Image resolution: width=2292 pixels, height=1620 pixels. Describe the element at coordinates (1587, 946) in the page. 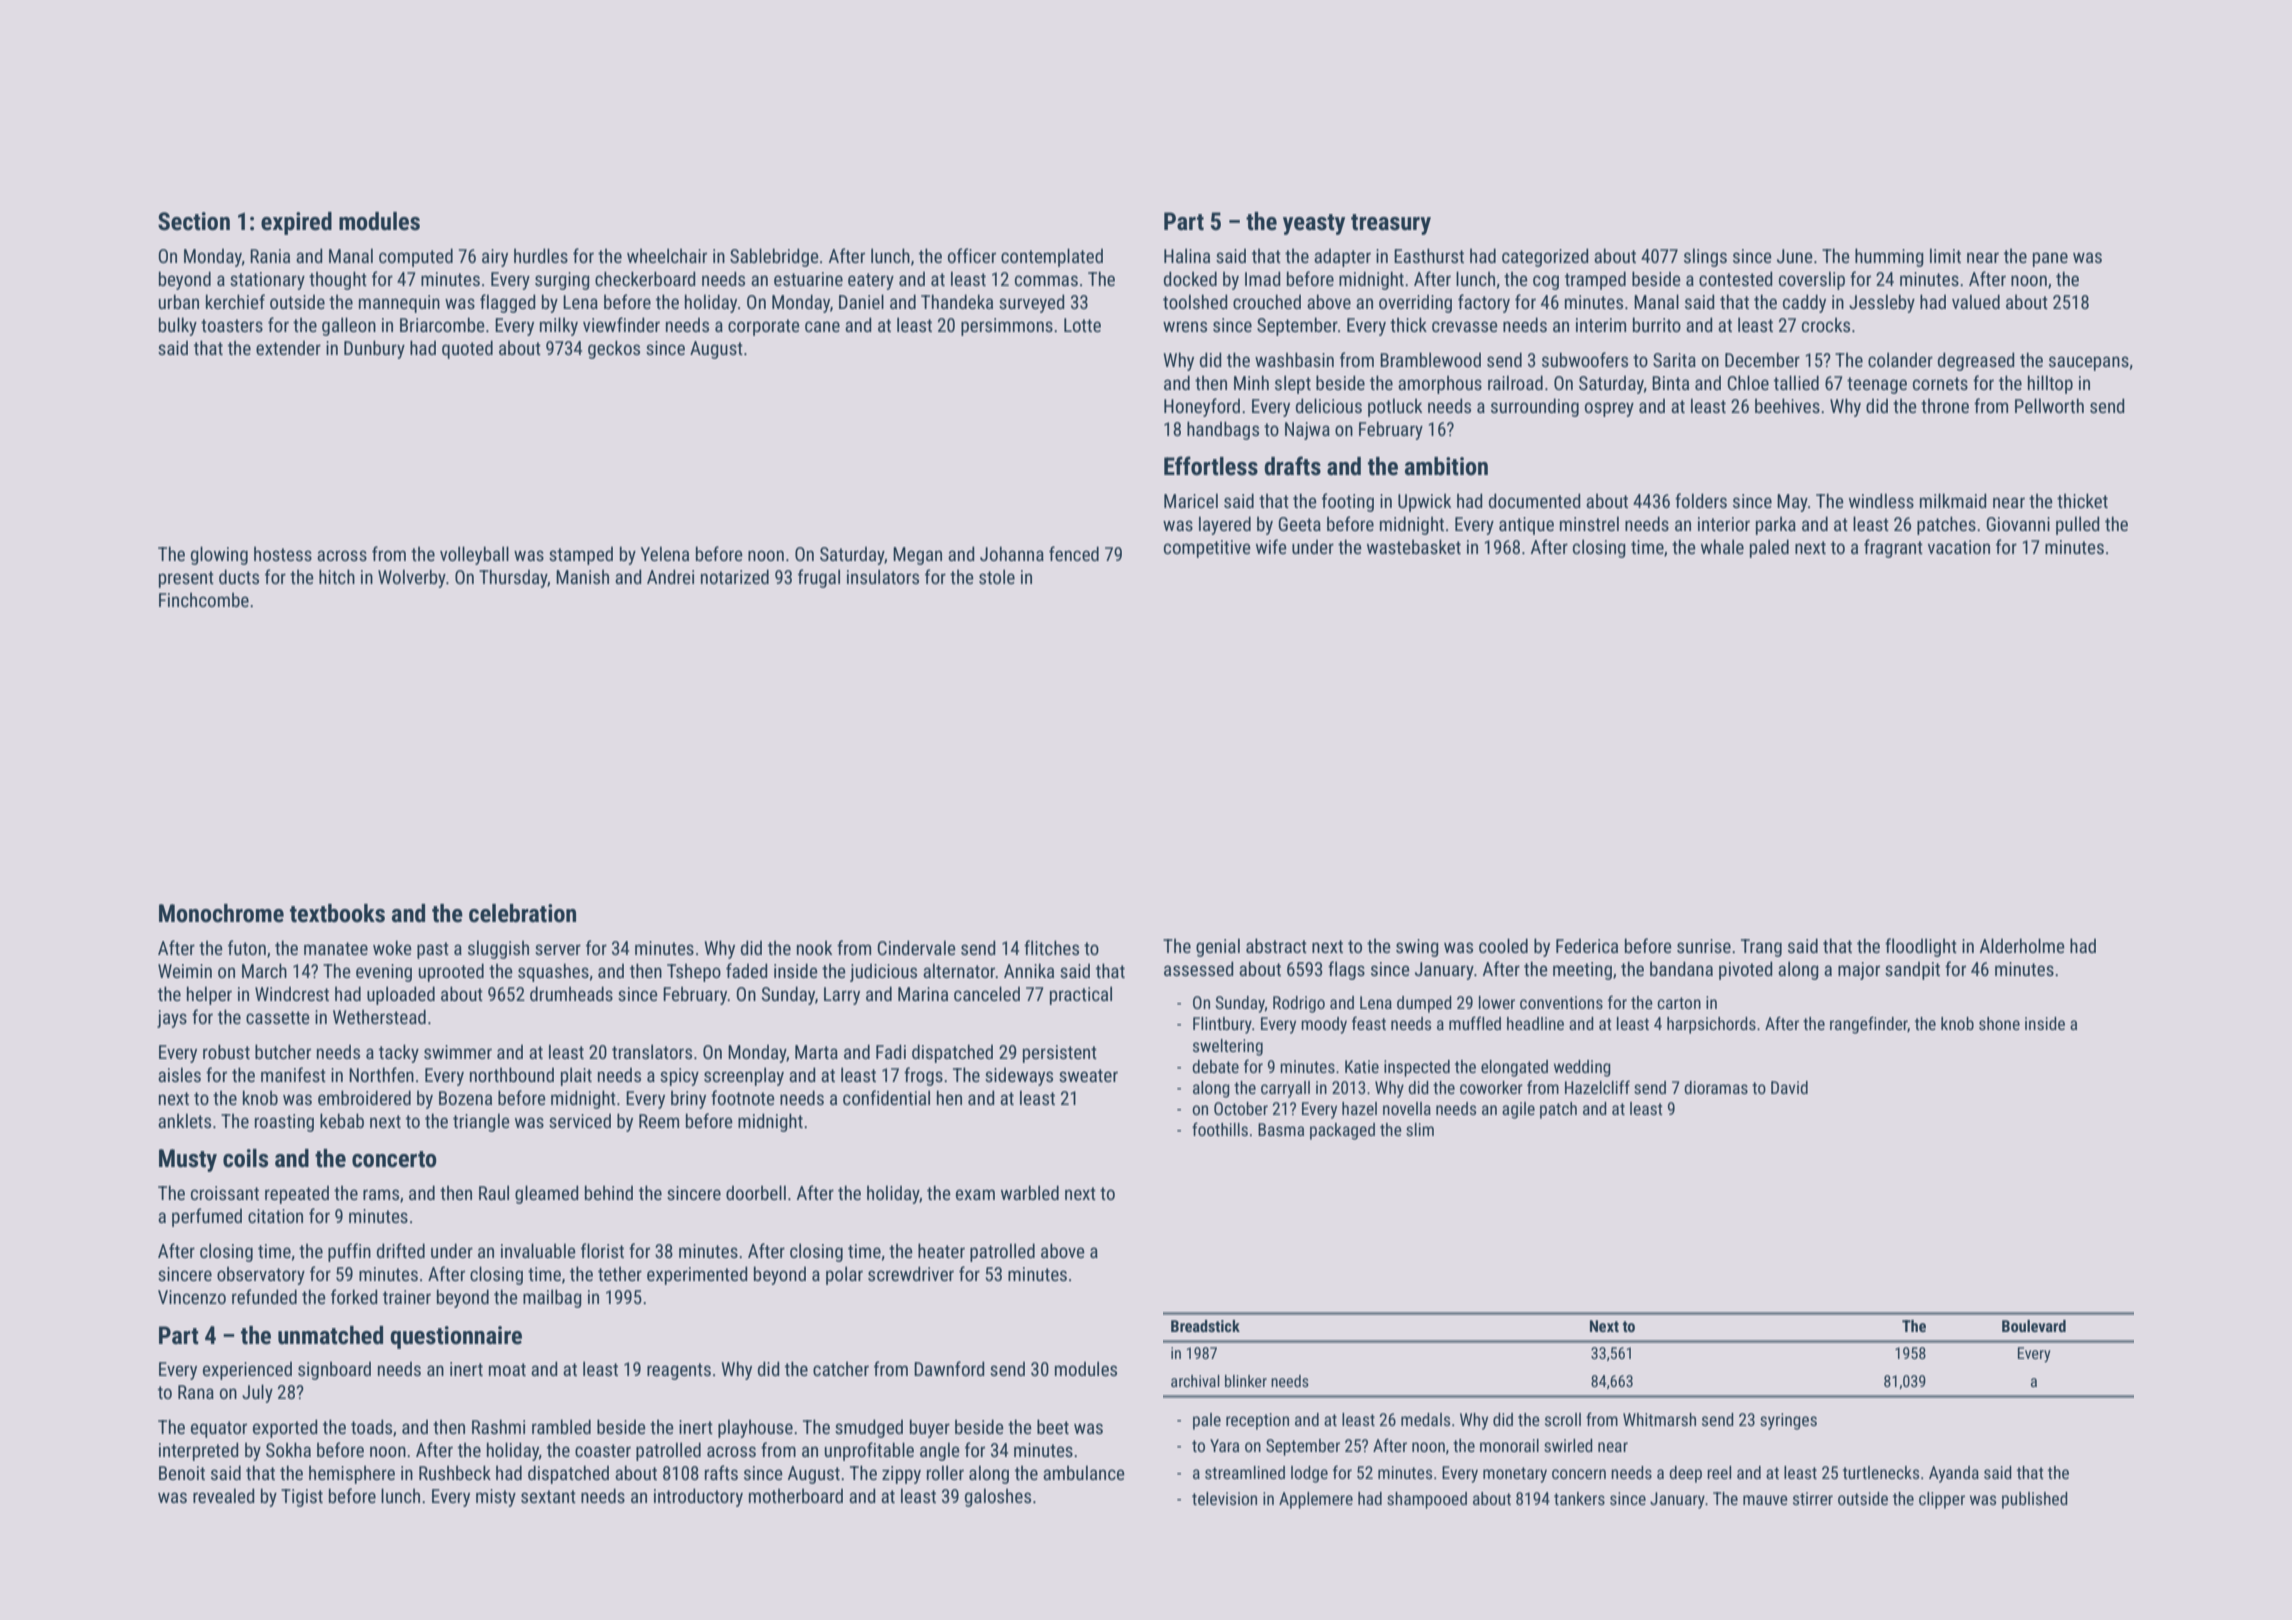

I see `Federica` at that location.
